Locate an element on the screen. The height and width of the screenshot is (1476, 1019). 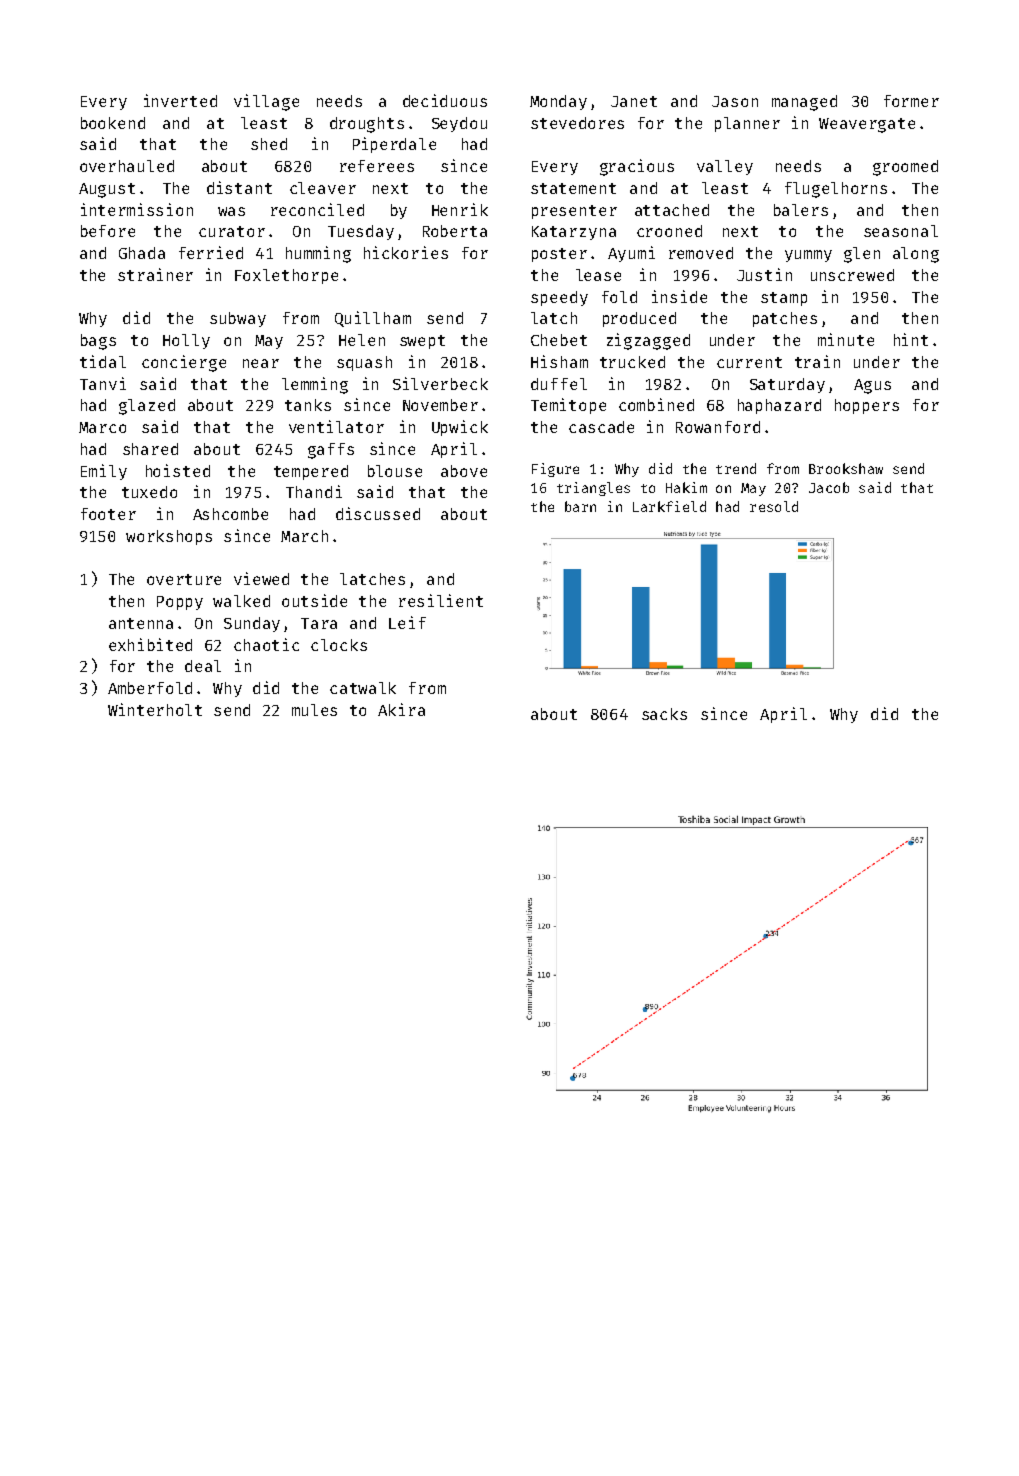
shed is located at coordinates (269, 144).
